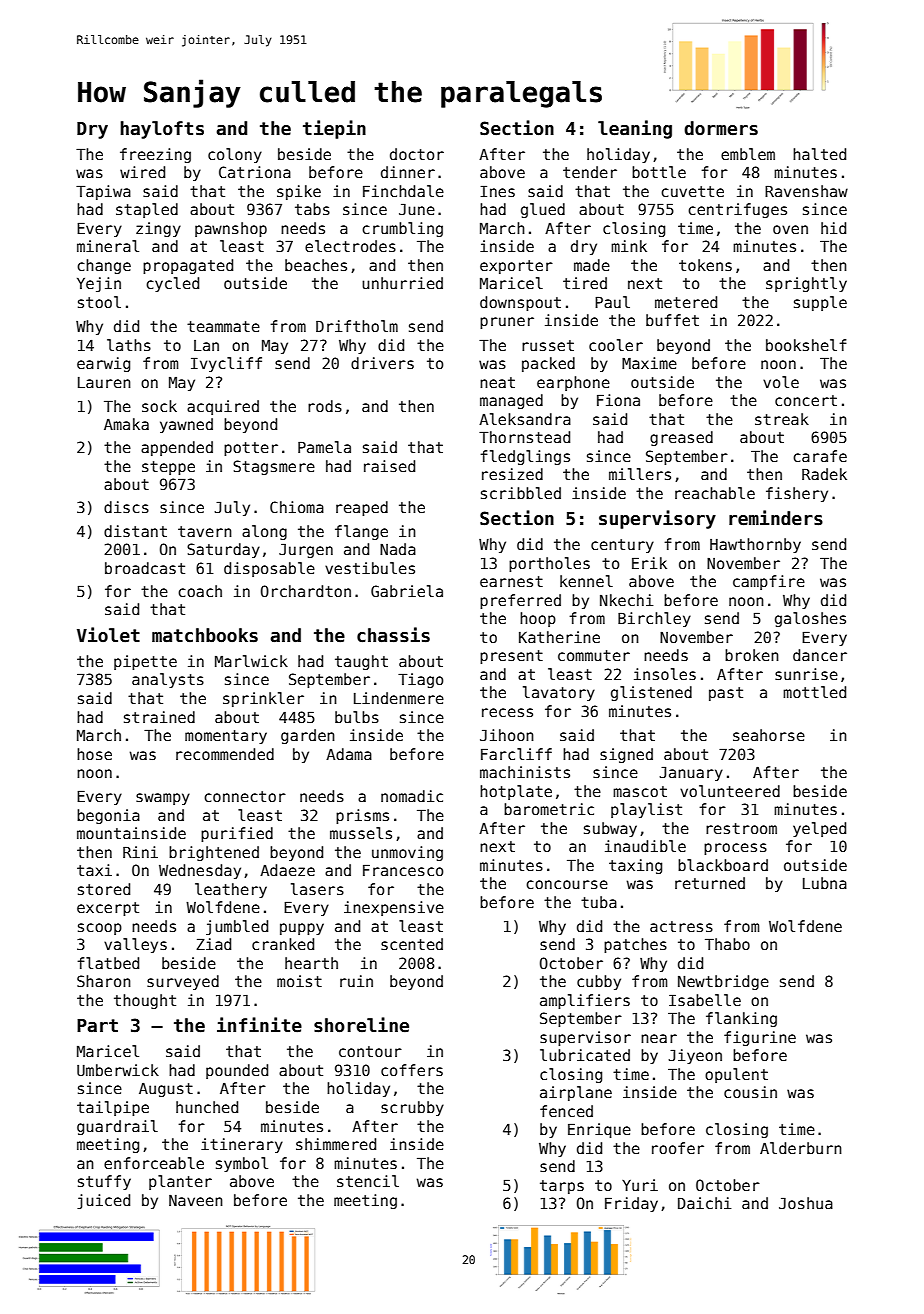  I want to click on Naveen, so click(196, 1200).
